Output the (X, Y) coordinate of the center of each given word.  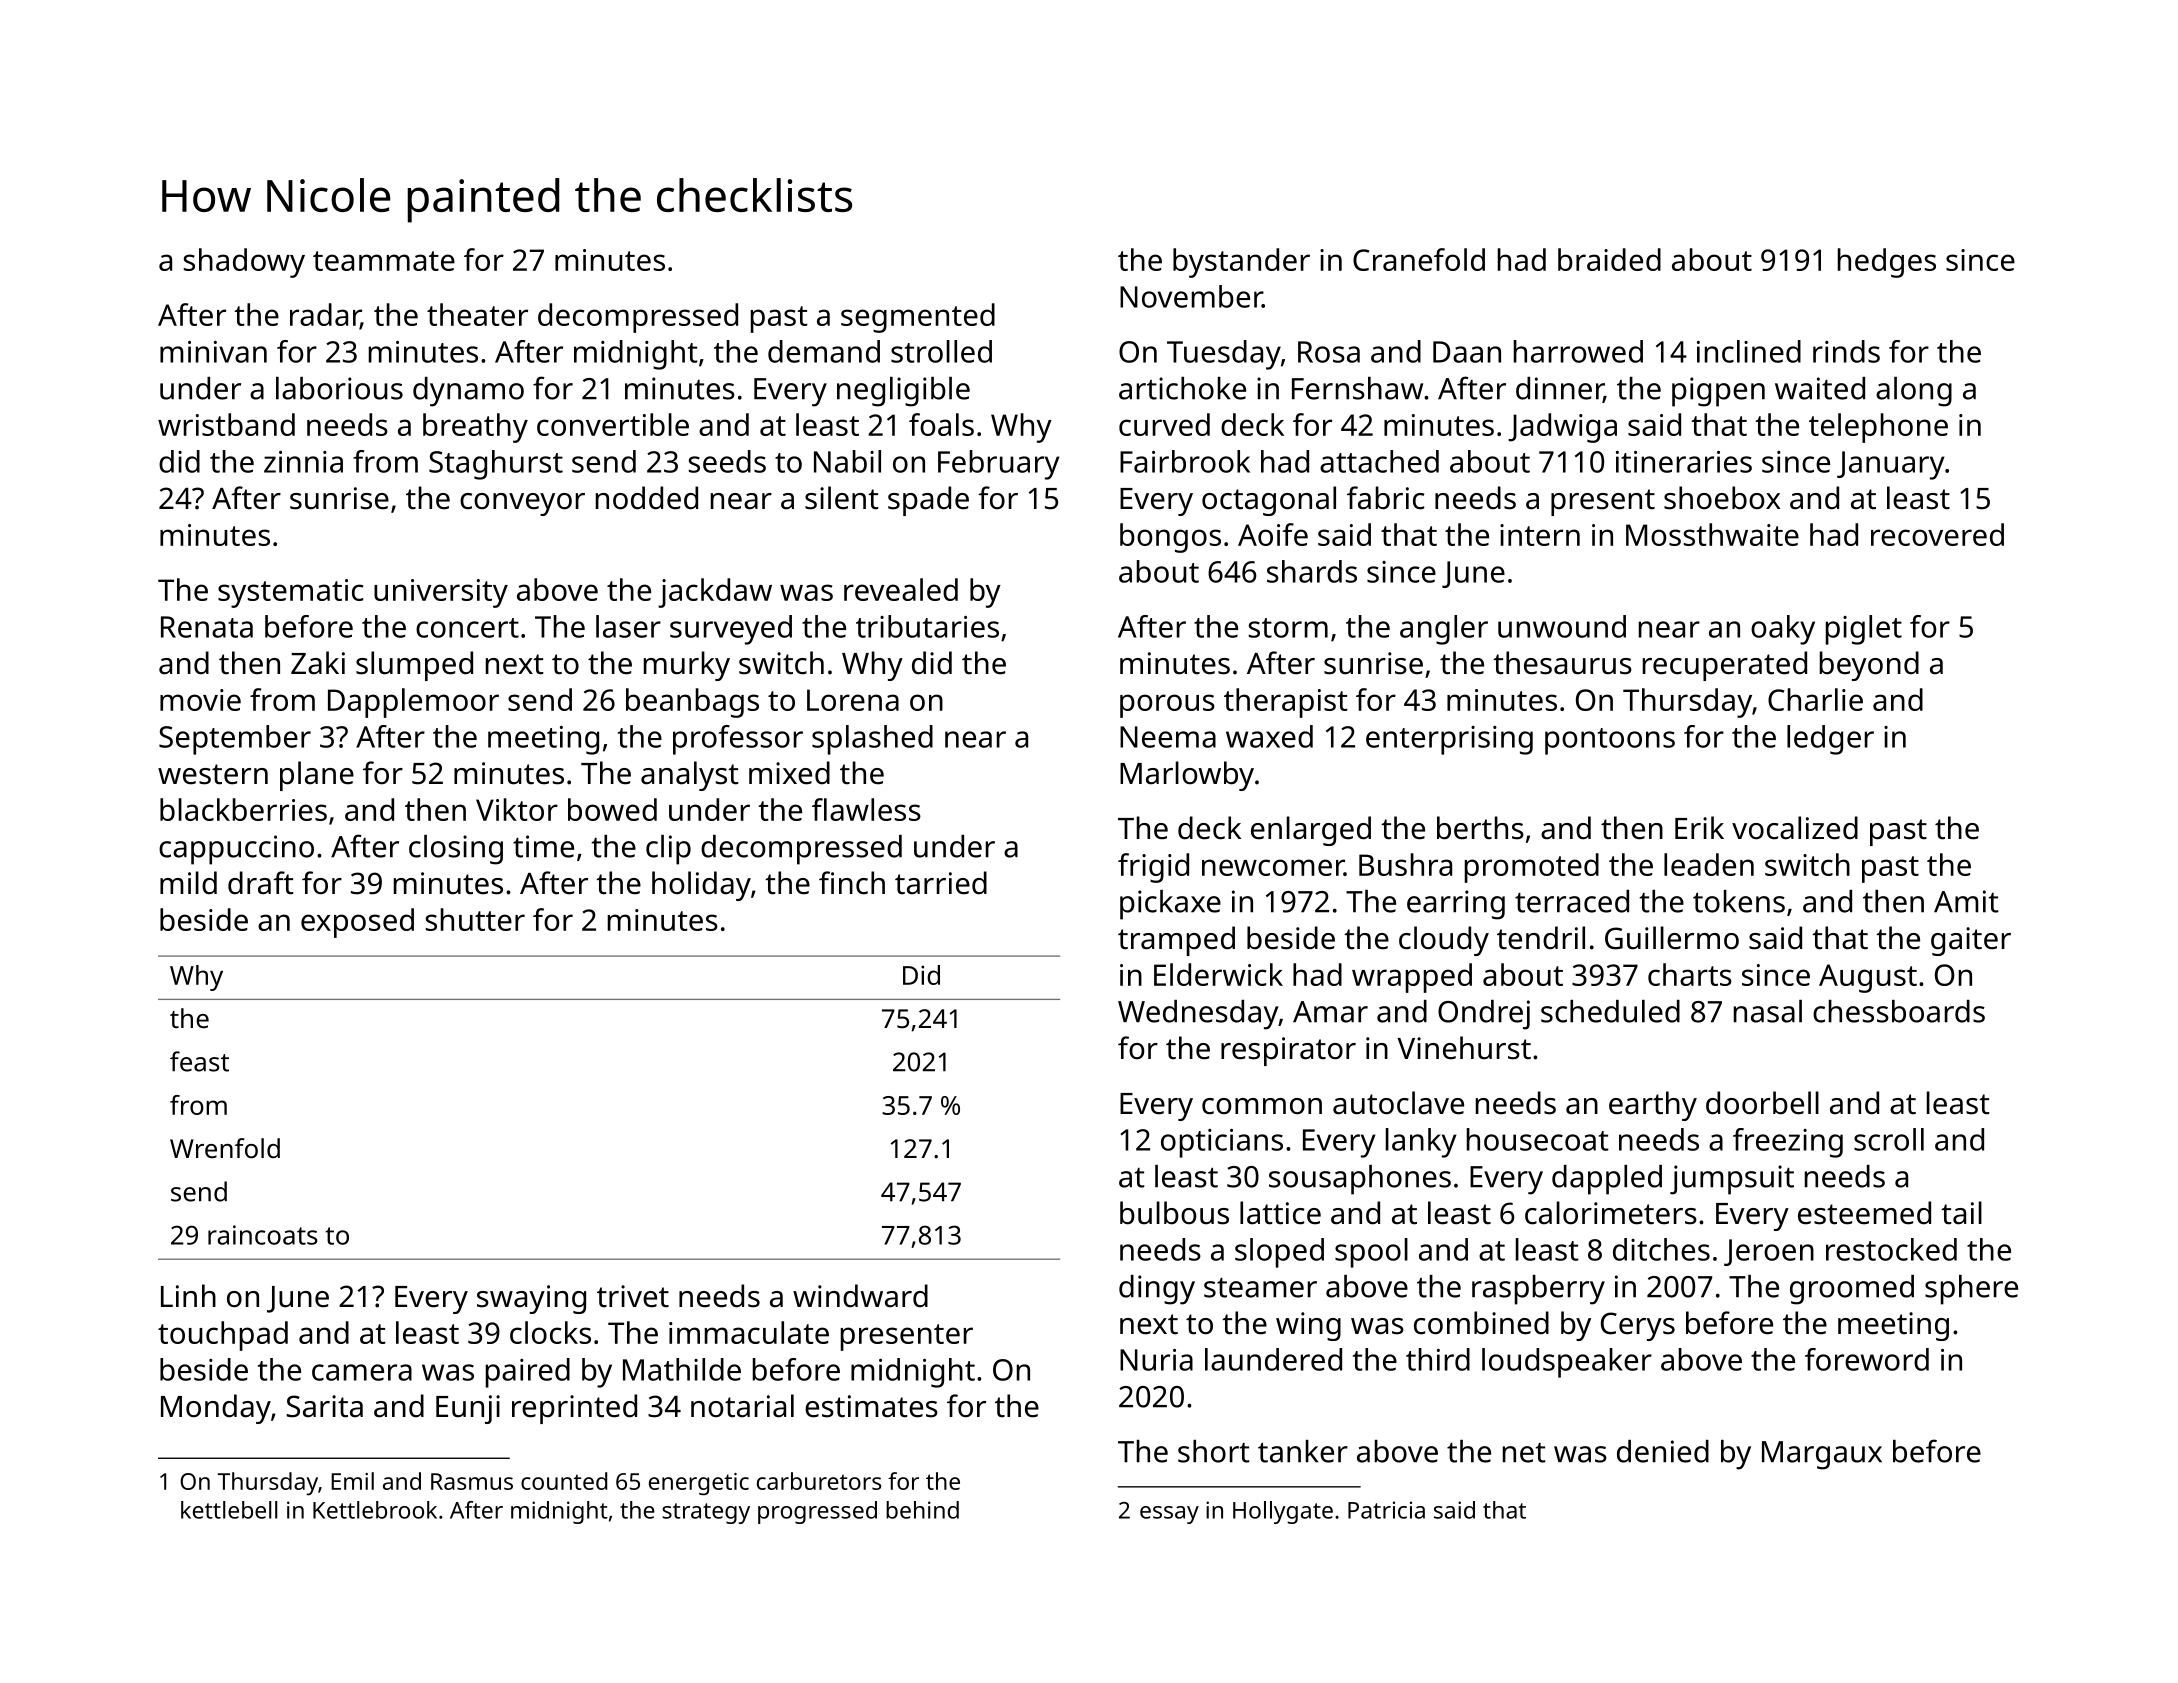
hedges (1887, 263)
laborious (339, 388)
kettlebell (229, 1510)
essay (1169, 1515)
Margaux (1822, 1455)
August (1868, 978)
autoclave (1398, 1103)
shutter (475, 919)
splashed (872, 740)
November (1191, 296)
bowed (612, 809)
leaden (1709, 864)
